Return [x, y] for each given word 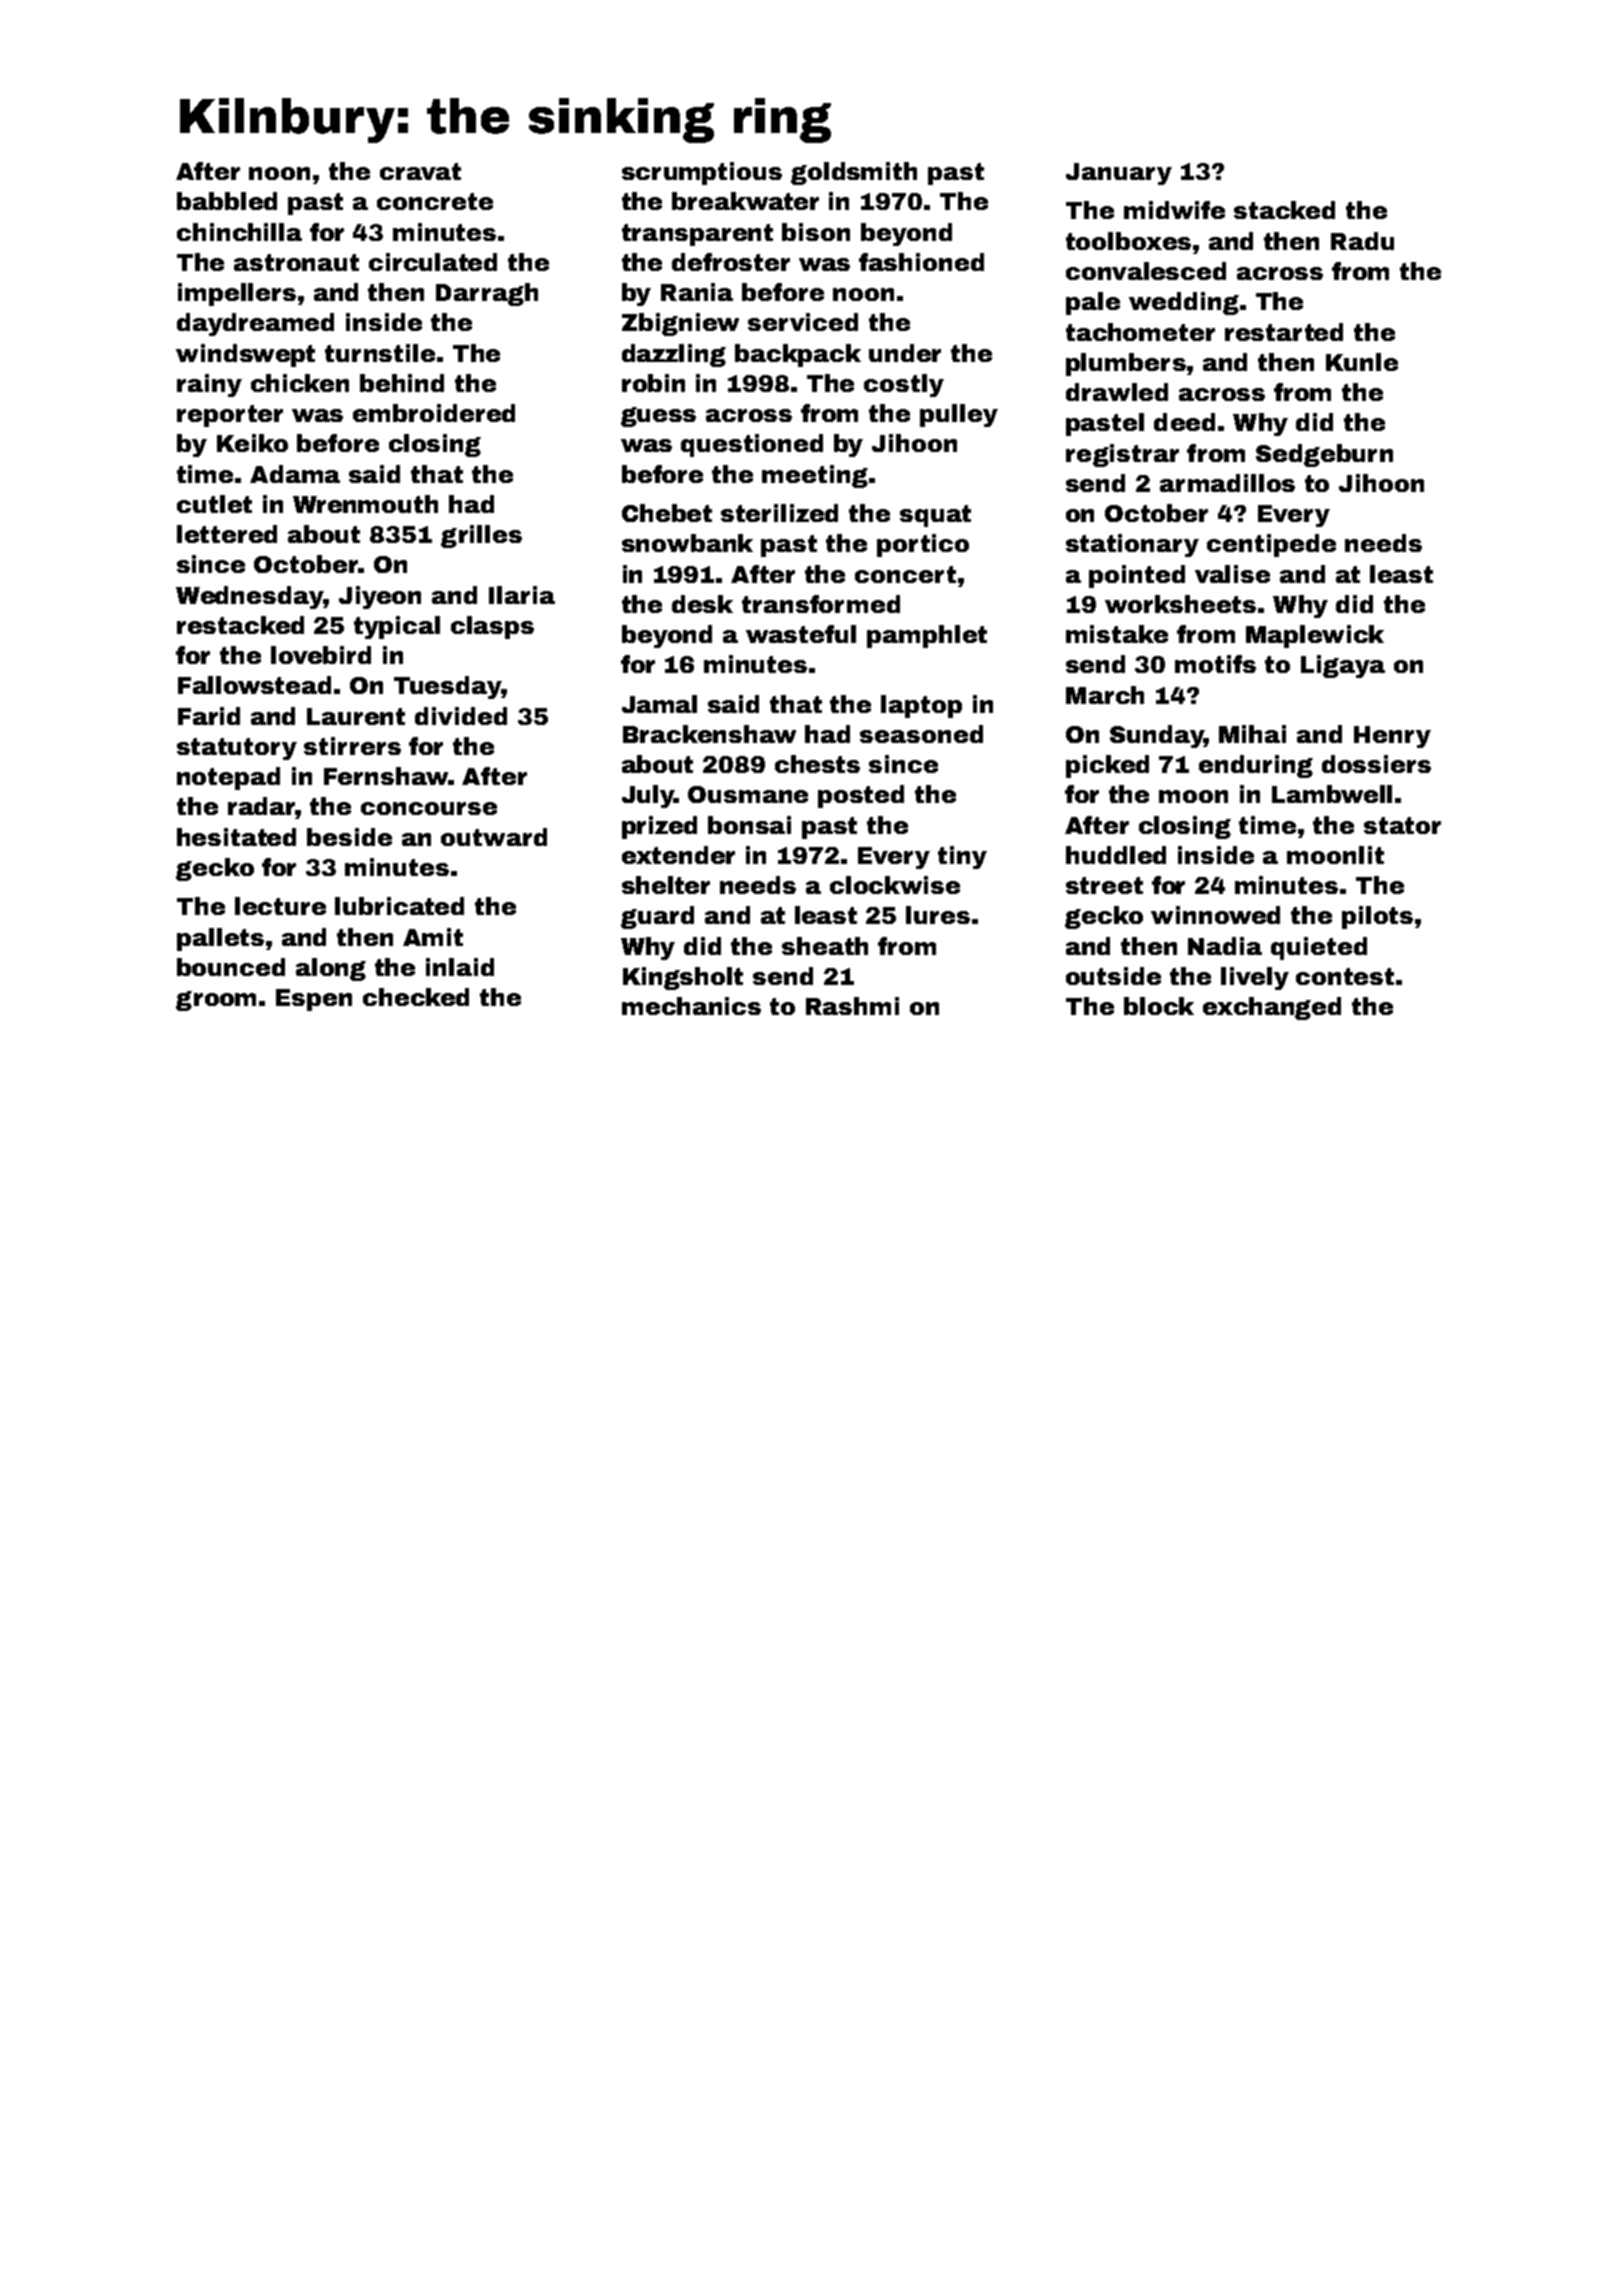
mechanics [691, 1006]
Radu [1362, 241]
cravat [420, 171]
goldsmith [854, 173]
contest [1345, 976]
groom [216, 1001]
